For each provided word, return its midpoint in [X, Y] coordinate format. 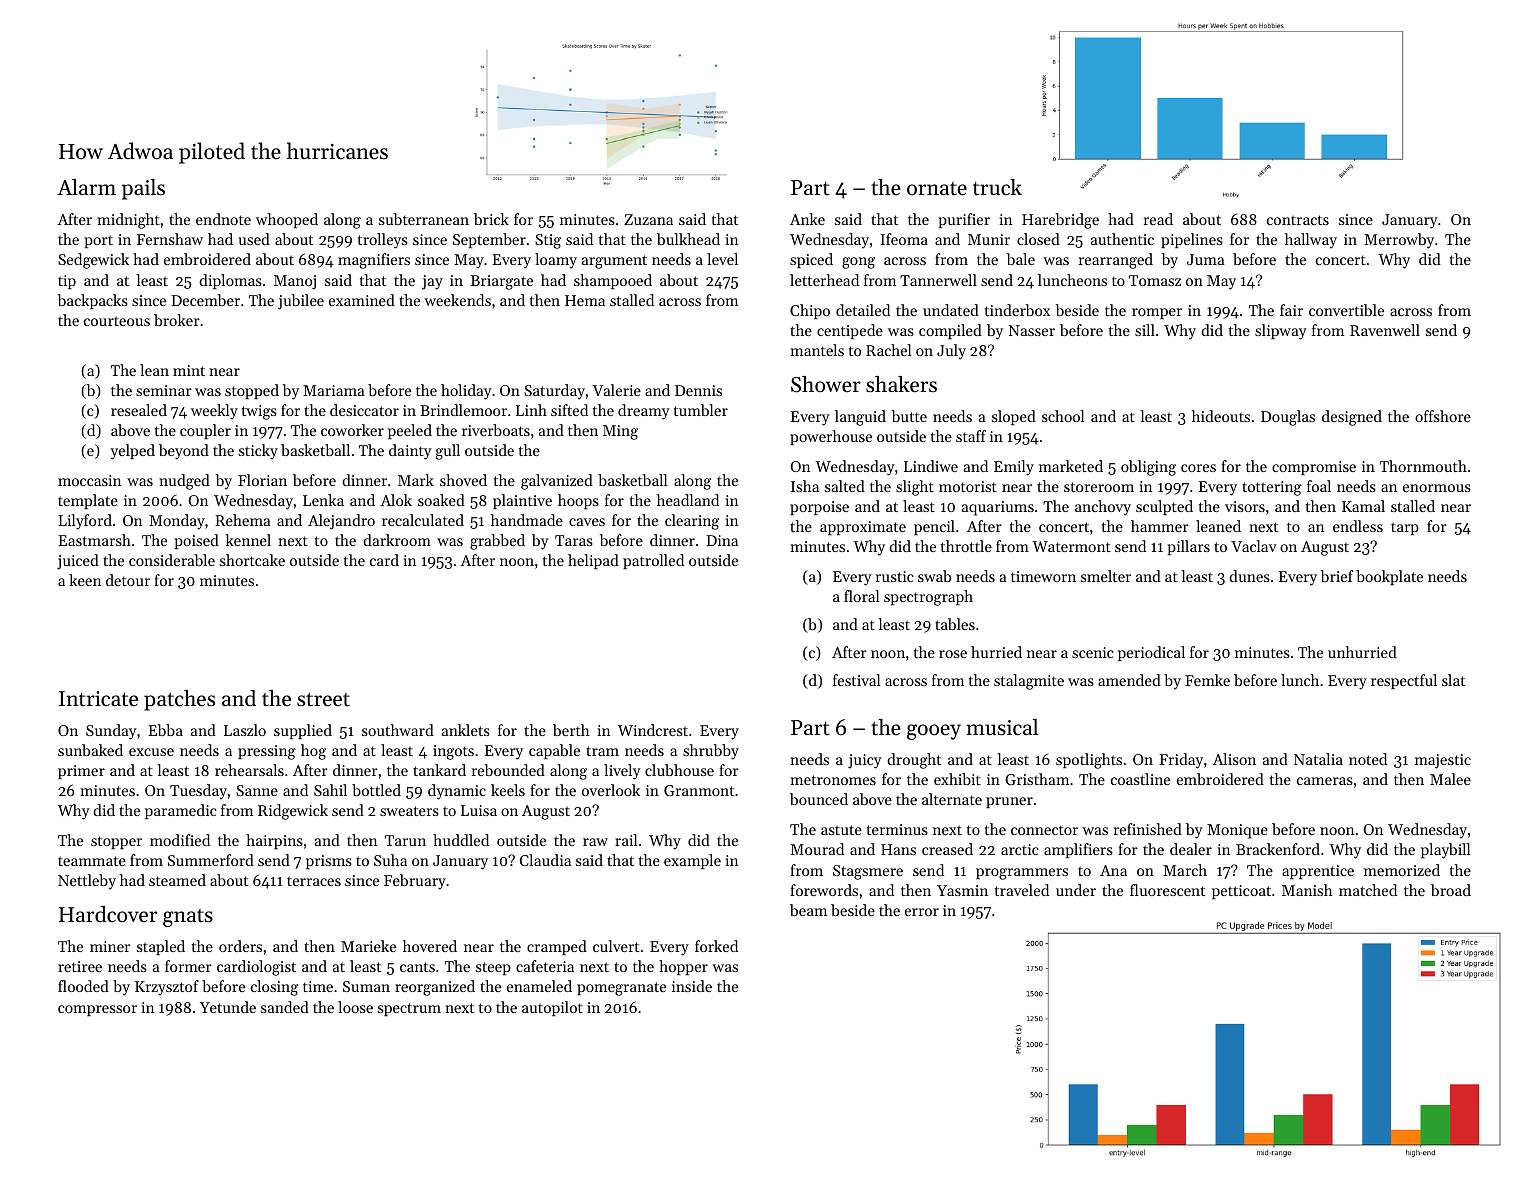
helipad [593, 561]
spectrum [409, 1009]
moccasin [89, 480]
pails [143, 189]
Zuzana [648, 219]
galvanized [557, 482]
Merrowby [1399, 241]
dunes [1249, 576]
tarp [1405, 528]
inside [692, 986]
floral [861, 596]
